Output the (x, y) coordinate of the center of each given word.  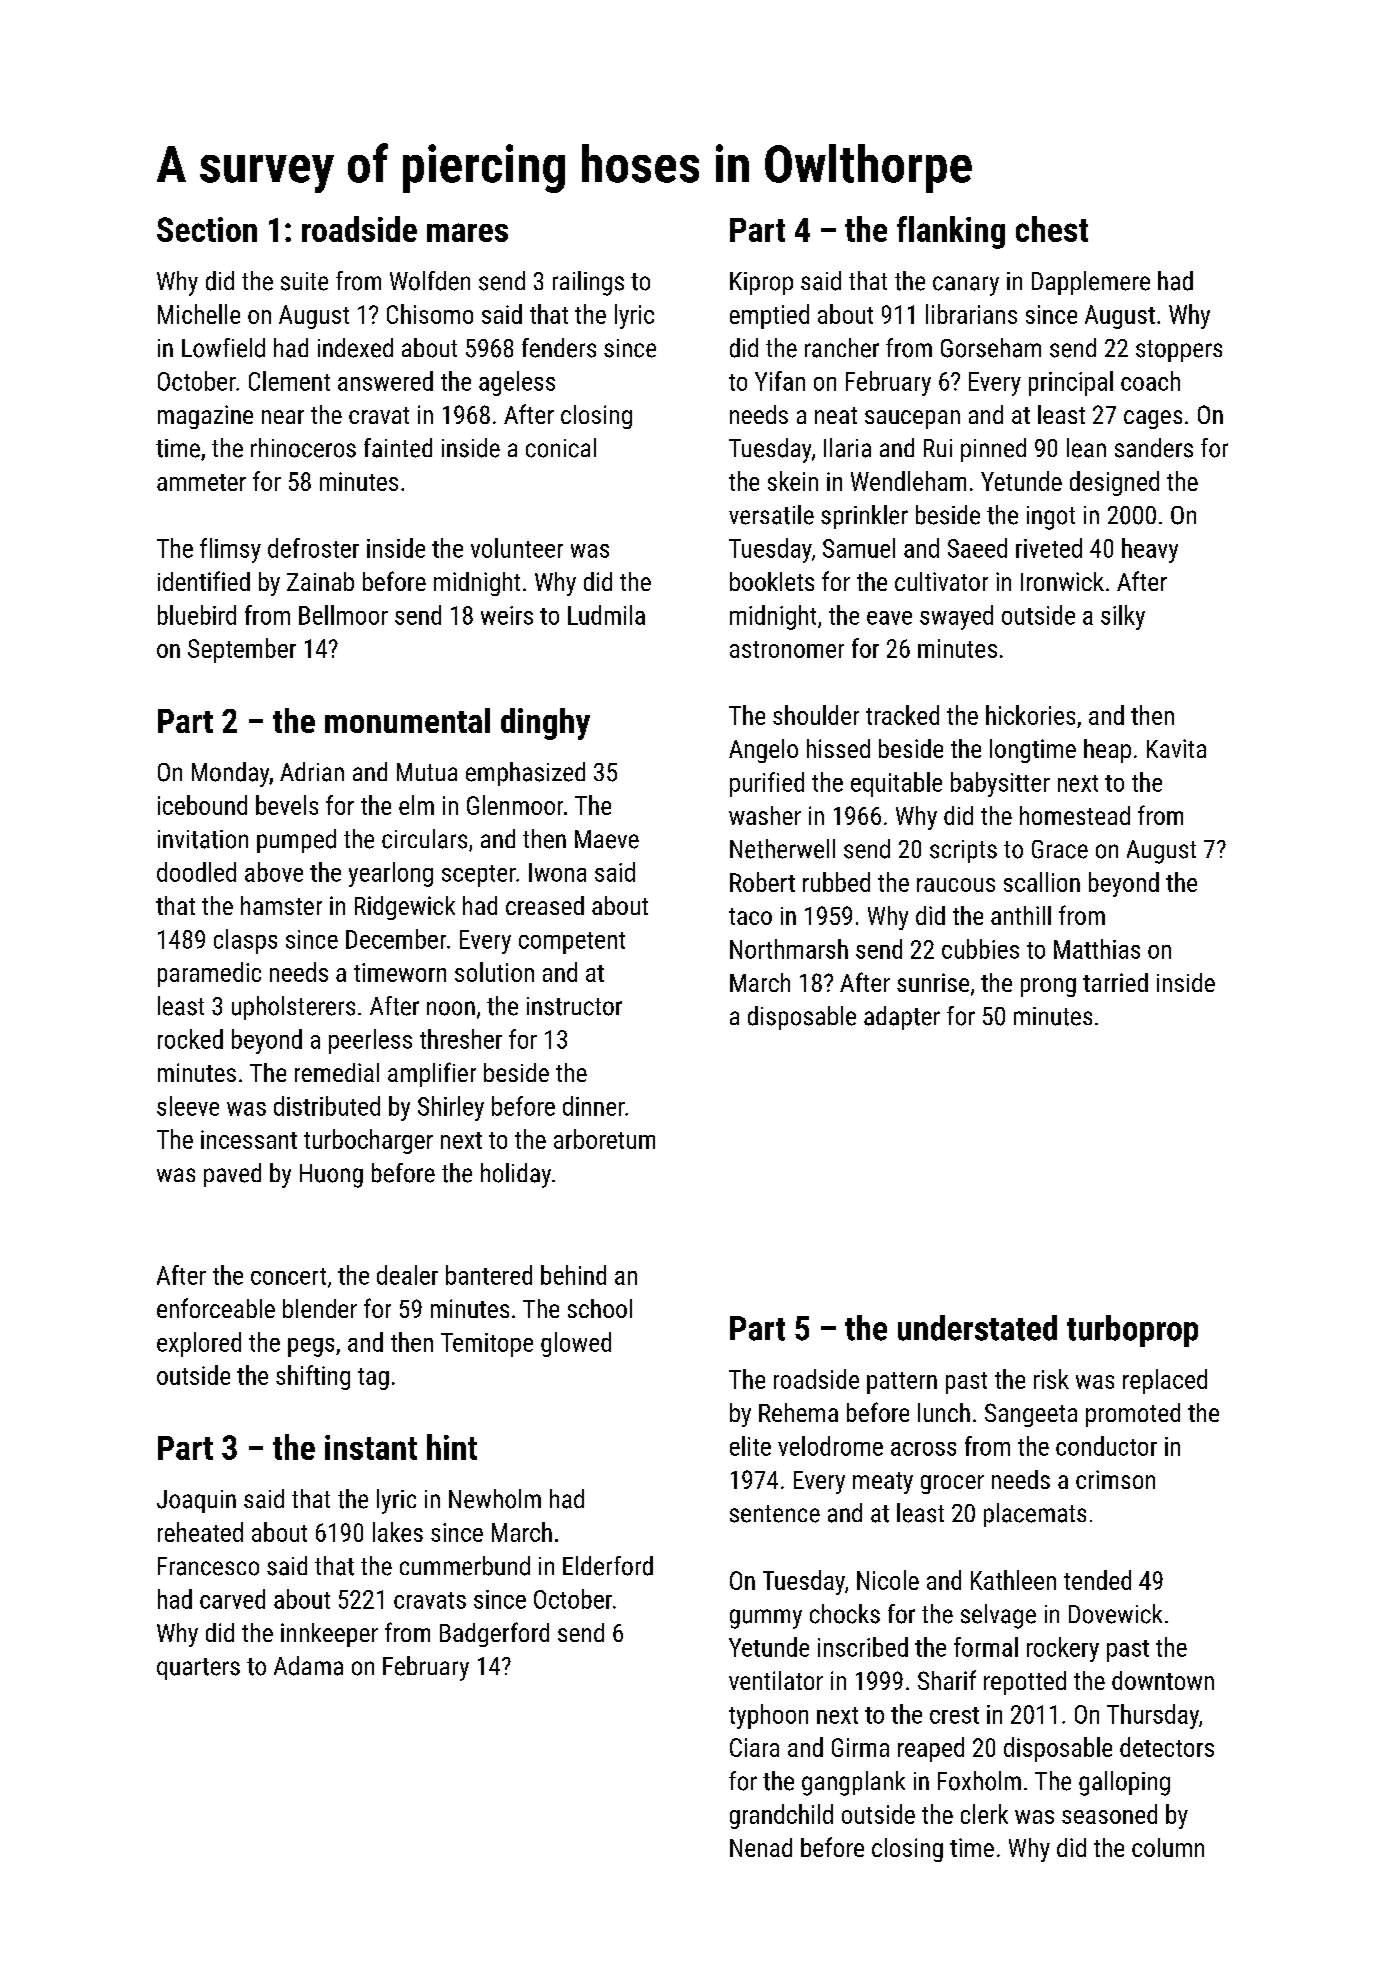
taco (750, 916)
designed (1114, 483)
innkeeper (329, 1635)
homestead (1075, 815)
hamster (281, 905)
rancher (842, 348)
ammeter (201, 482)
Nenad (761, 1847)
